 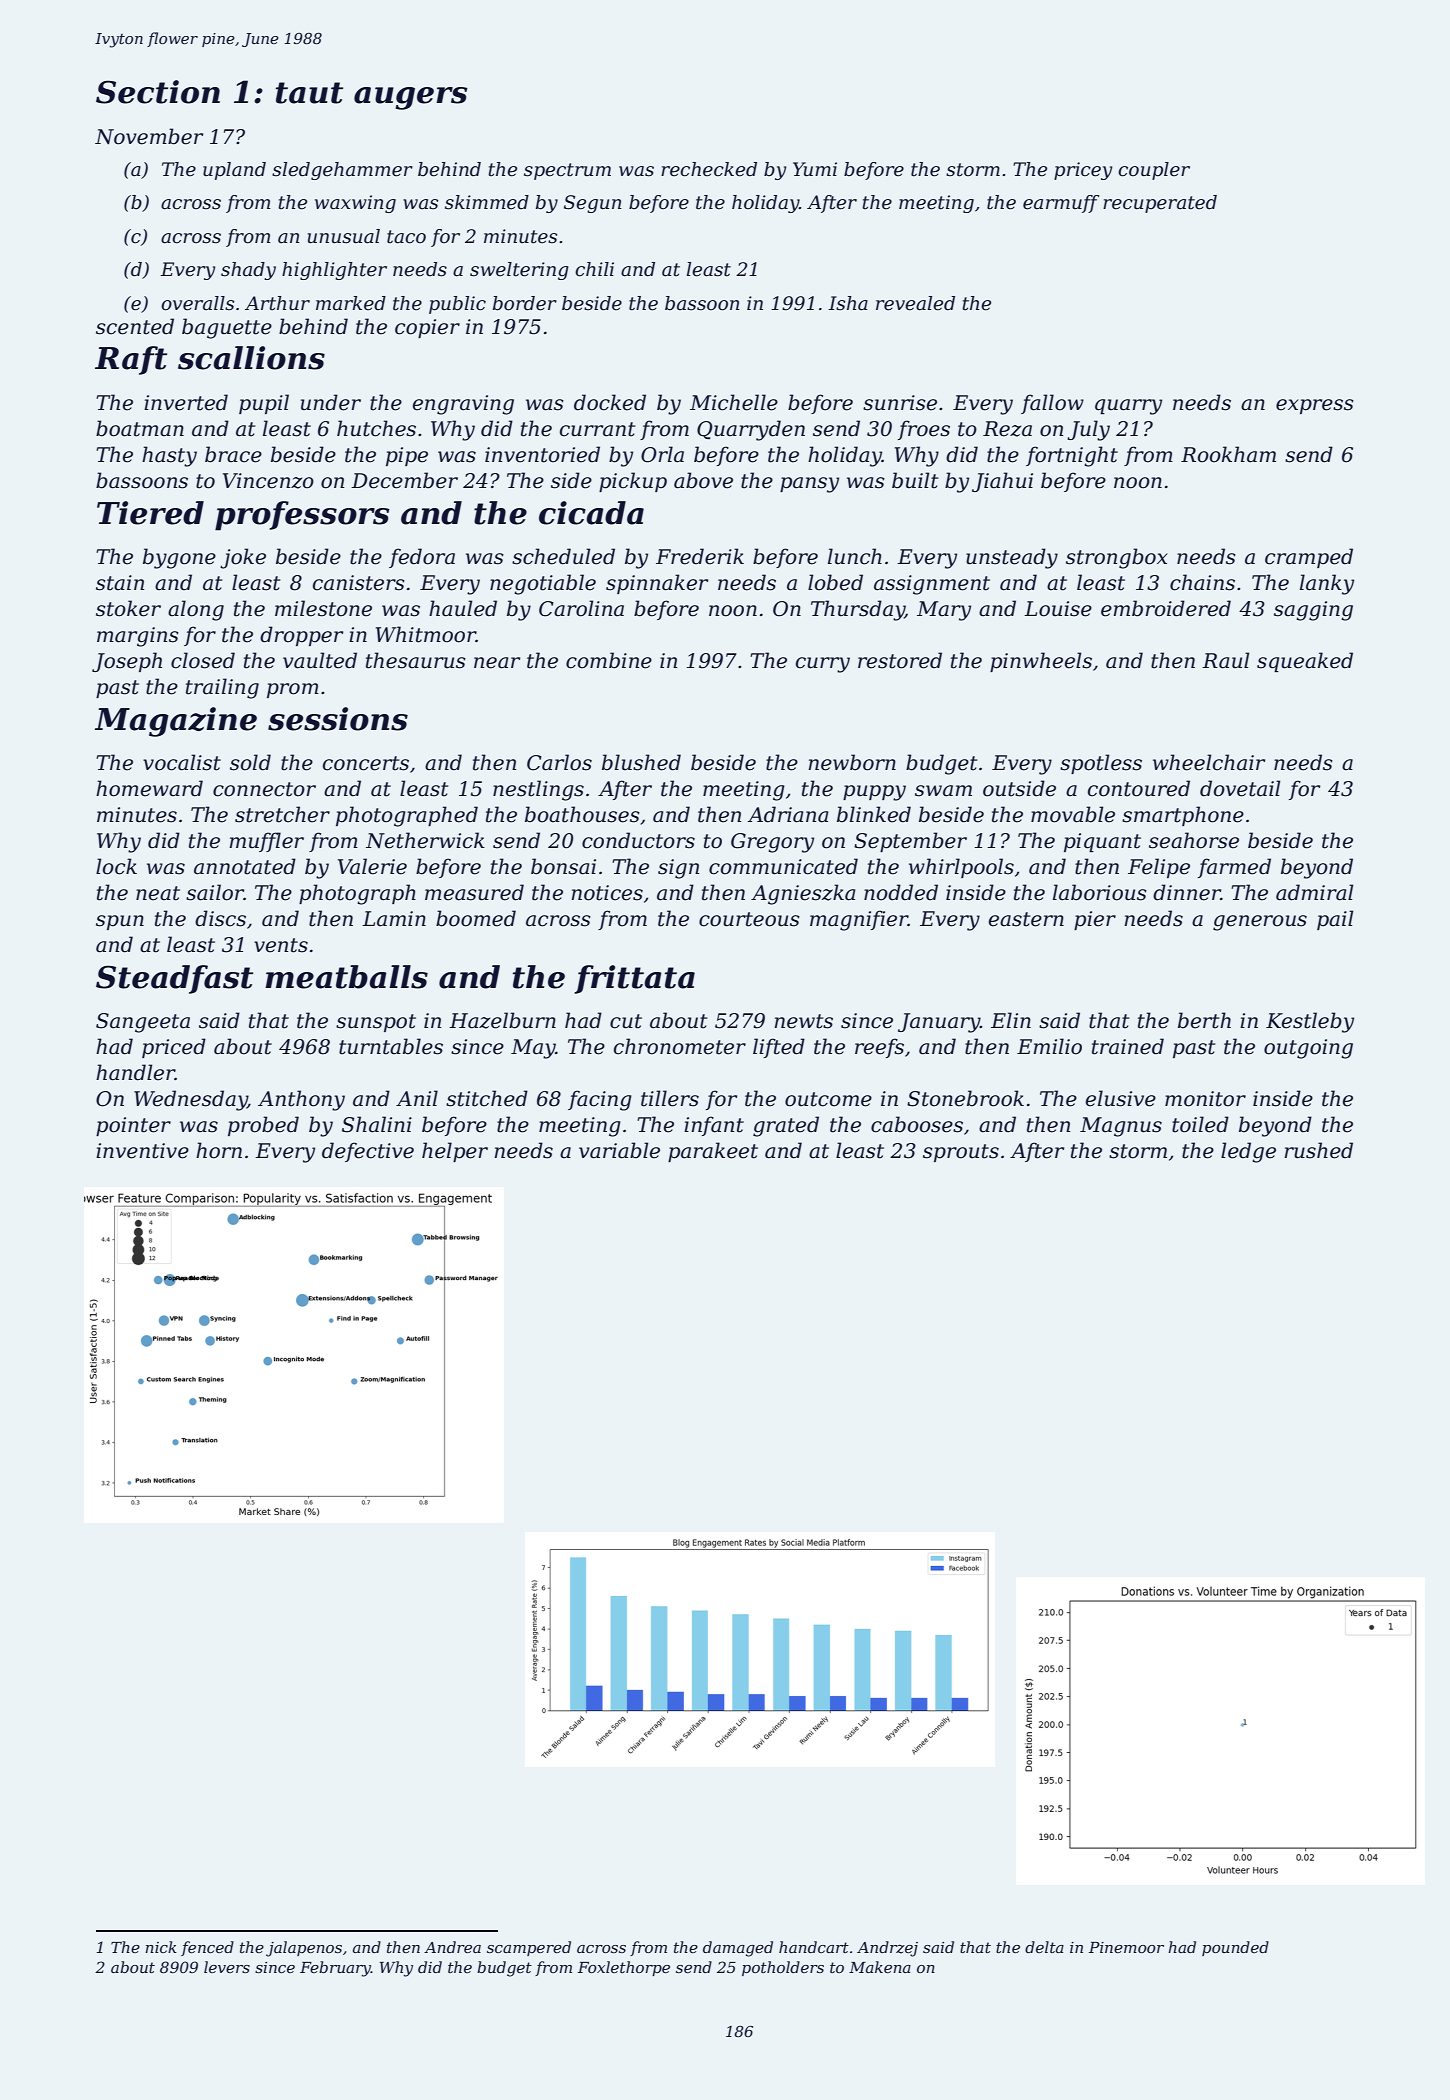 I want to click on pinwheels, so click(x=1041, y=662).
